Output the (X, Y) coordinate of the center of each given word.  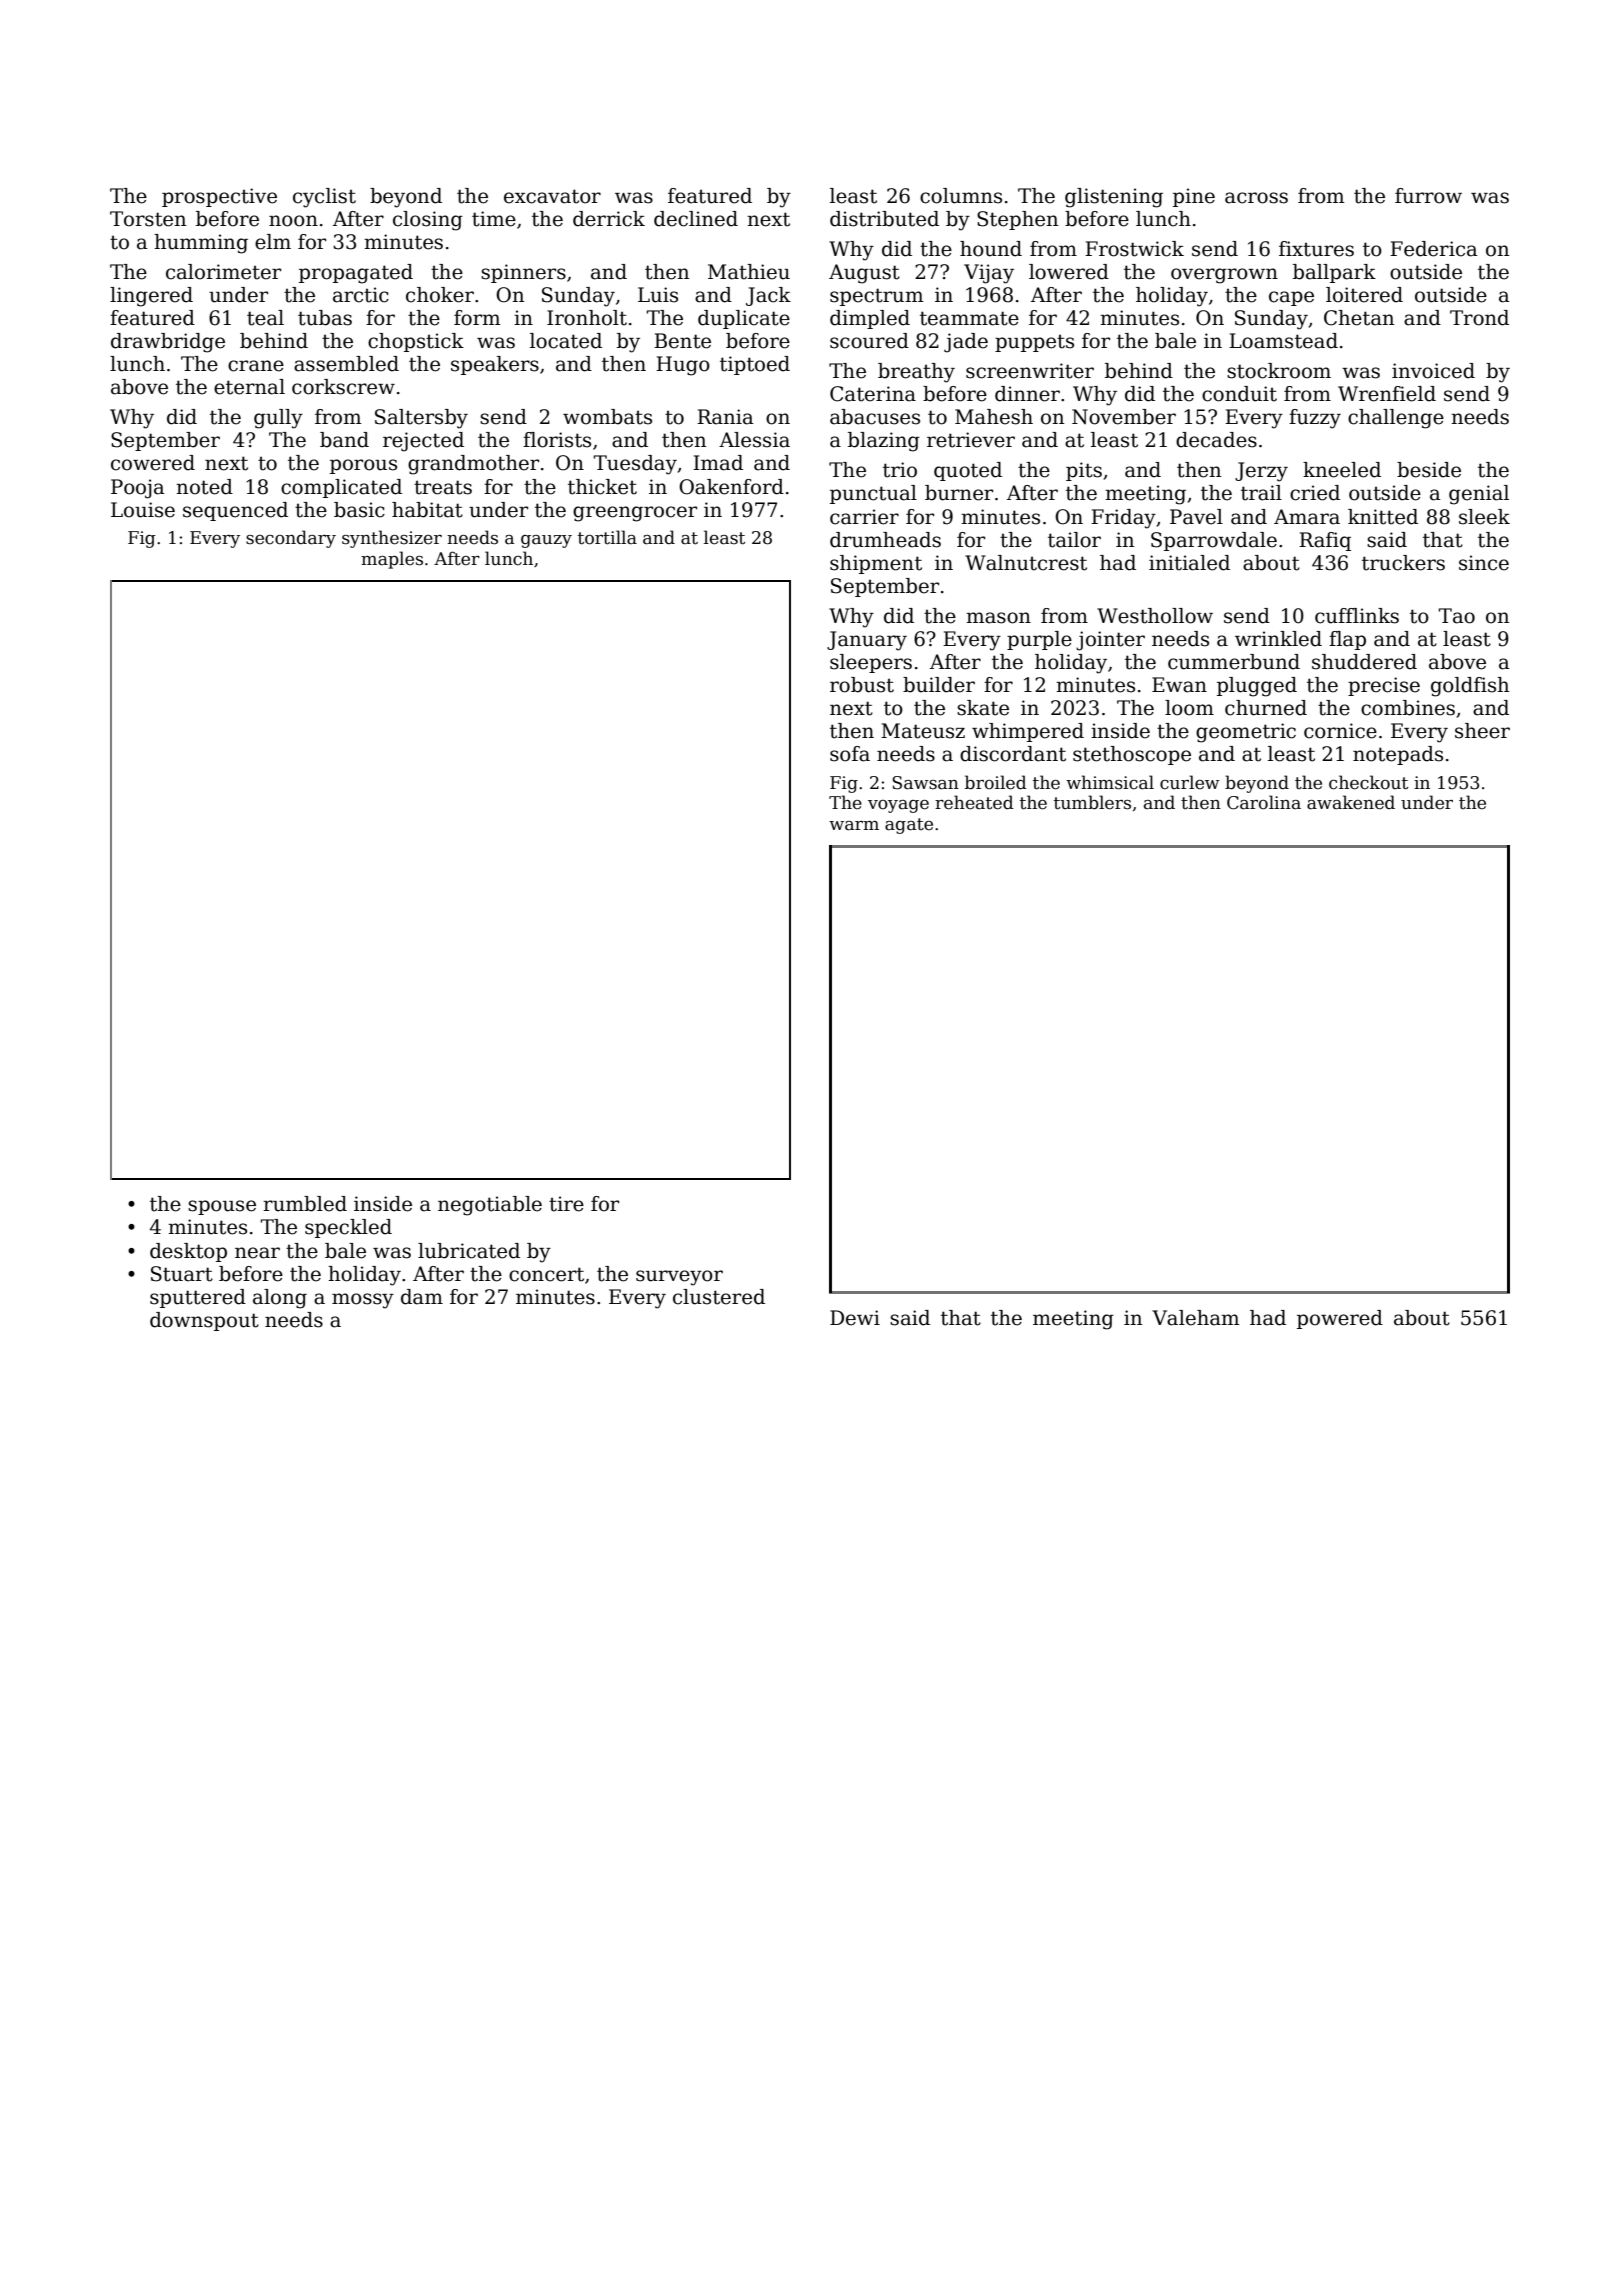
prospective (219, 197)
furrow (1428, 196)
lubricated (469, 1251)
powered (1340, 1319)
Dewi (855, 1318)
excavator (552, 196)
